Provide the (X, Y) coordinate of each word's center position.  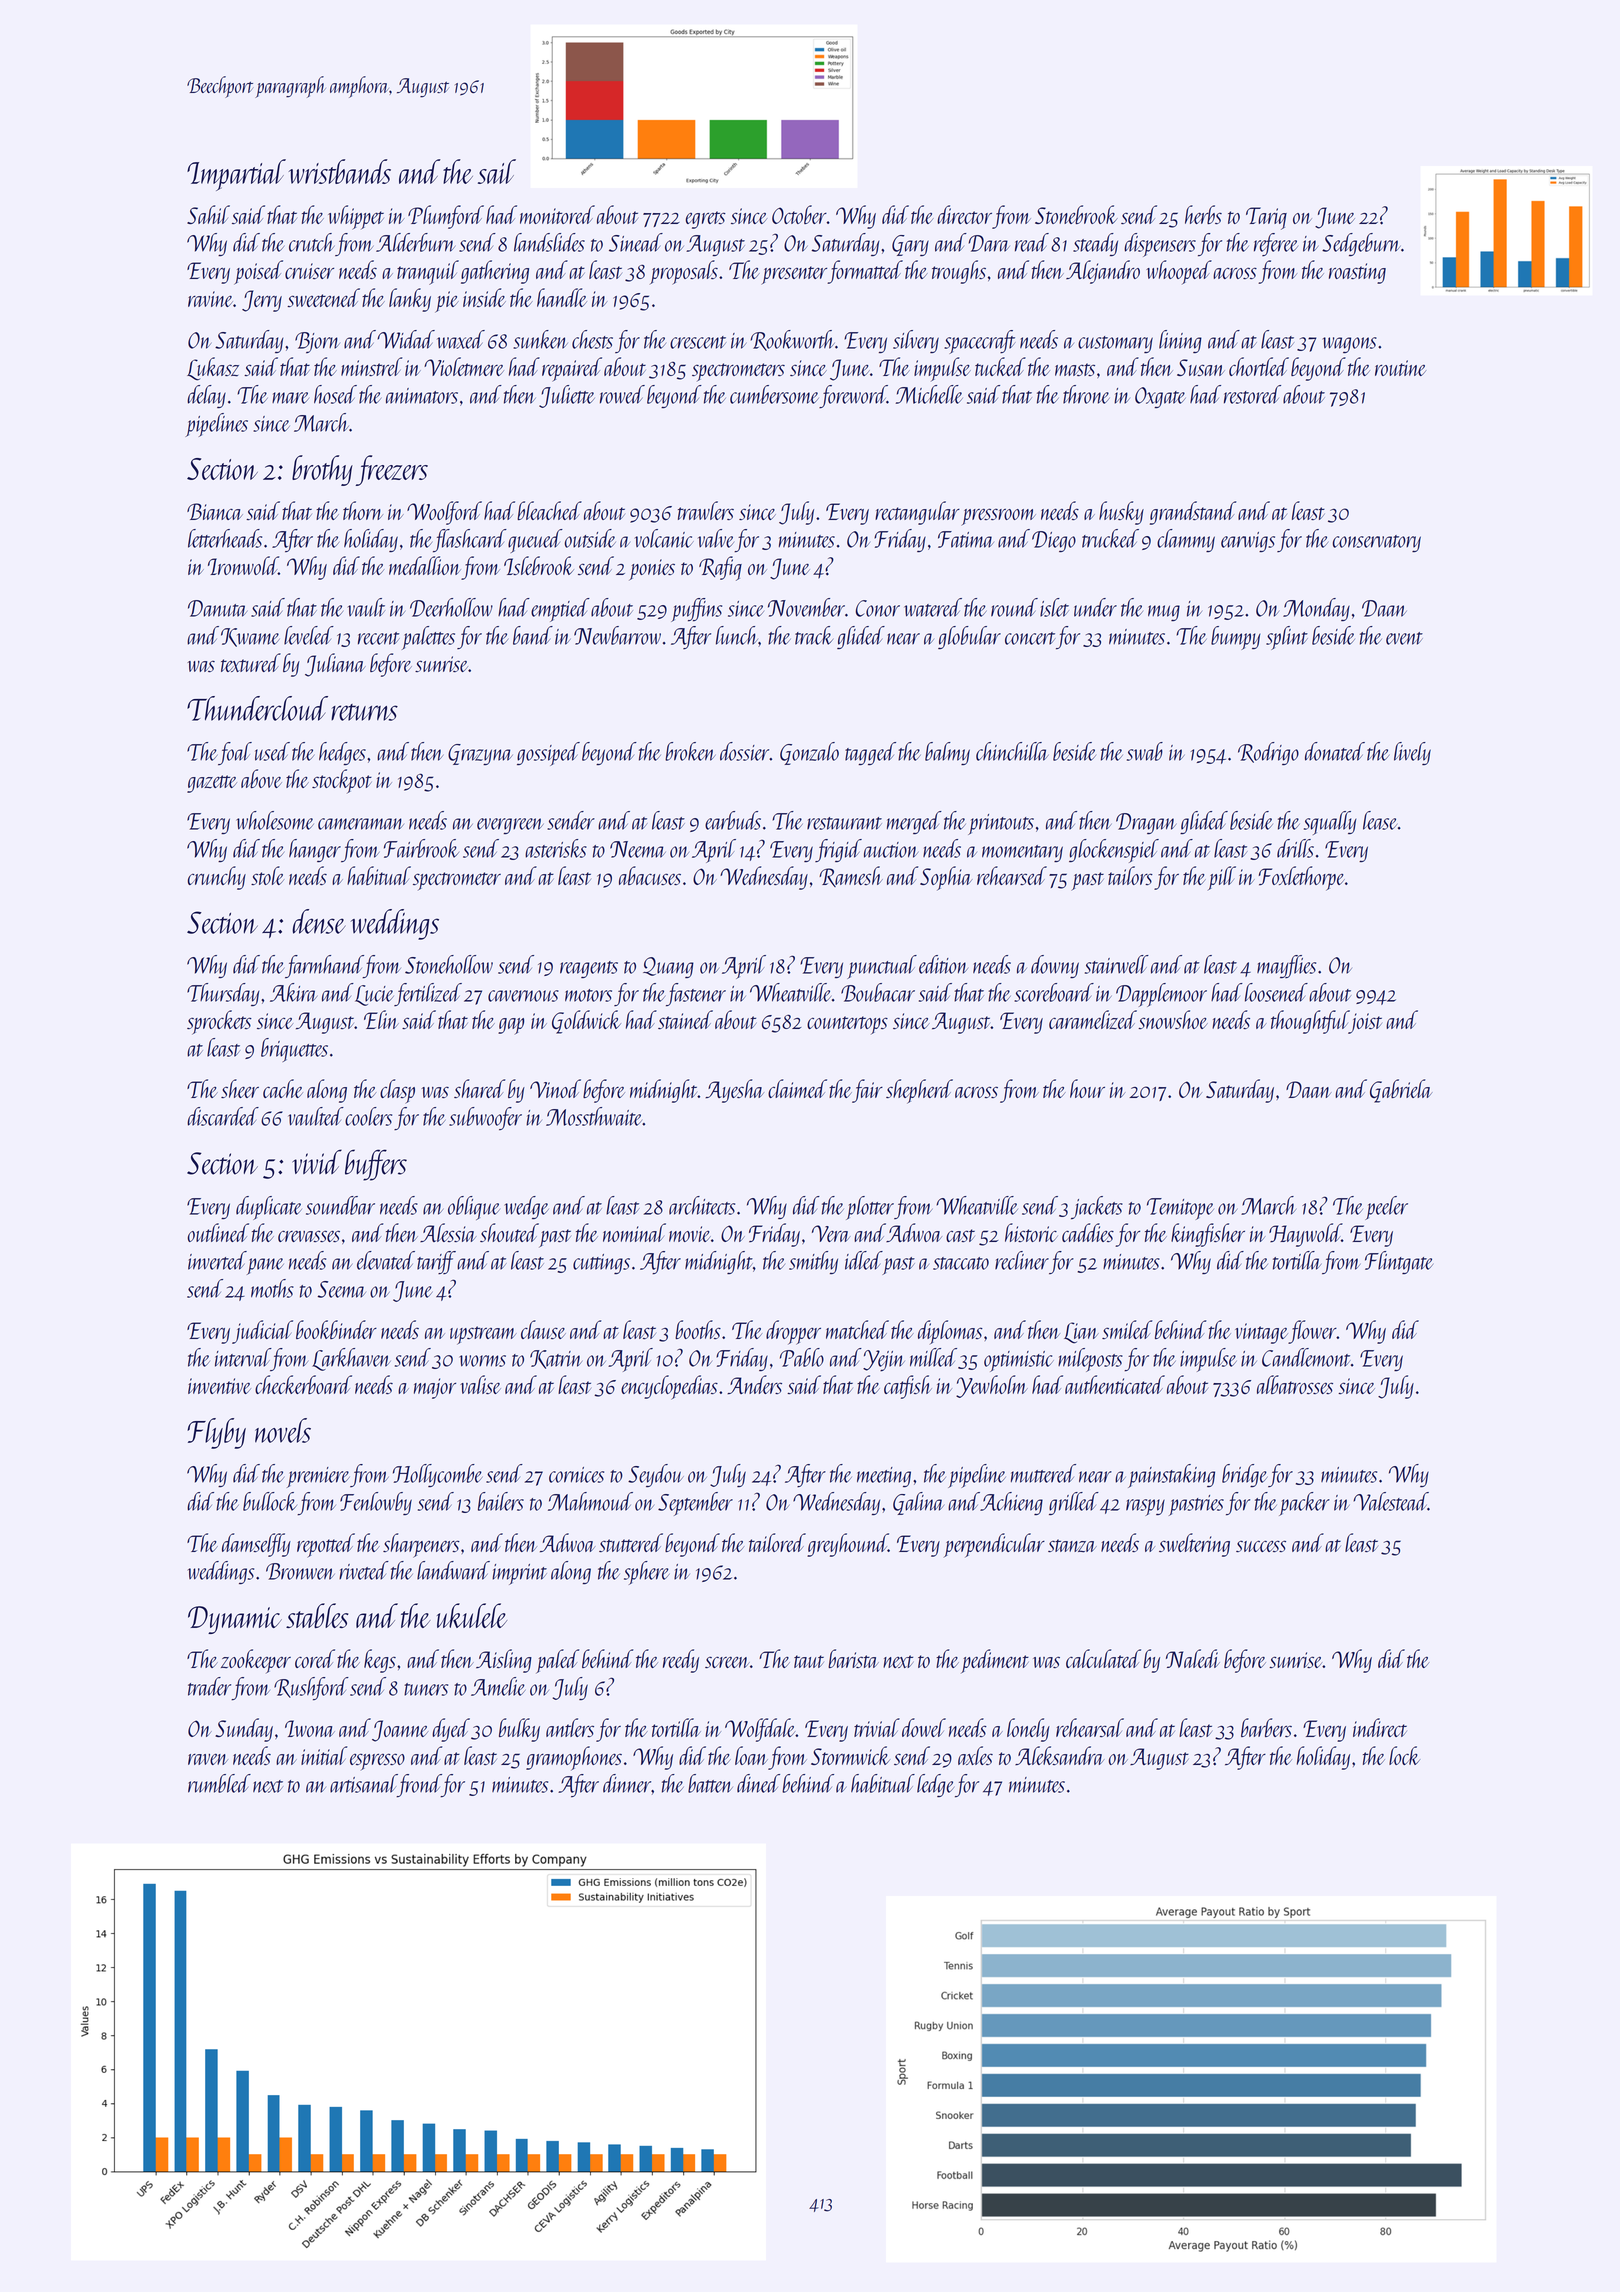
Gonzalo (809, 753)
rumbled (219, 1783)
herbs (1203, 214)
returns (364, 712)
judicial (262, 1332)
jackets (1097, 1208)
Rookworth (792, 340)
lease (1380, 820)
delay (206, 396)
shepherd (919, 1091)
